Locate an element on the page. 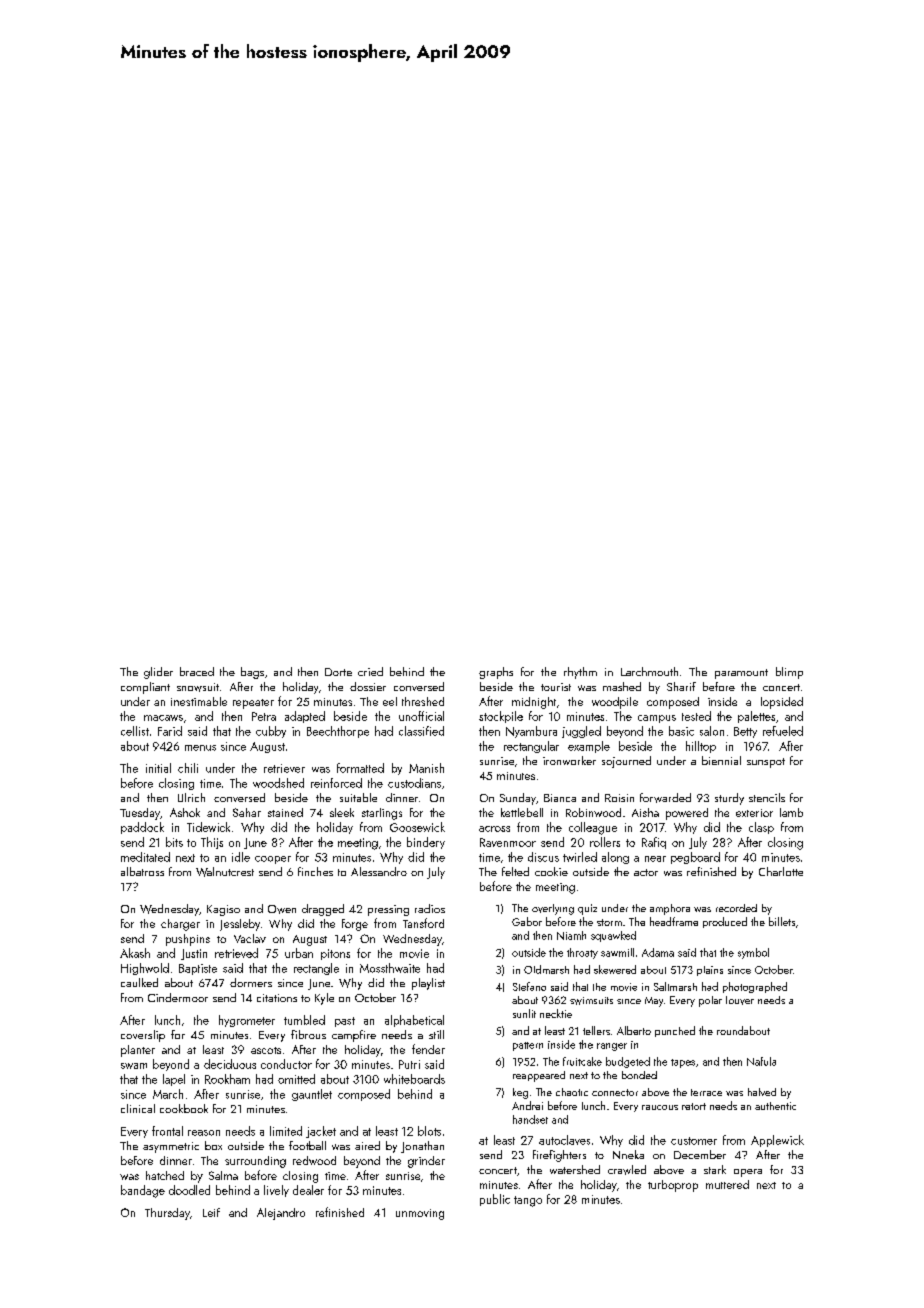  hygrometer is located at coordinates (247, 1021).
